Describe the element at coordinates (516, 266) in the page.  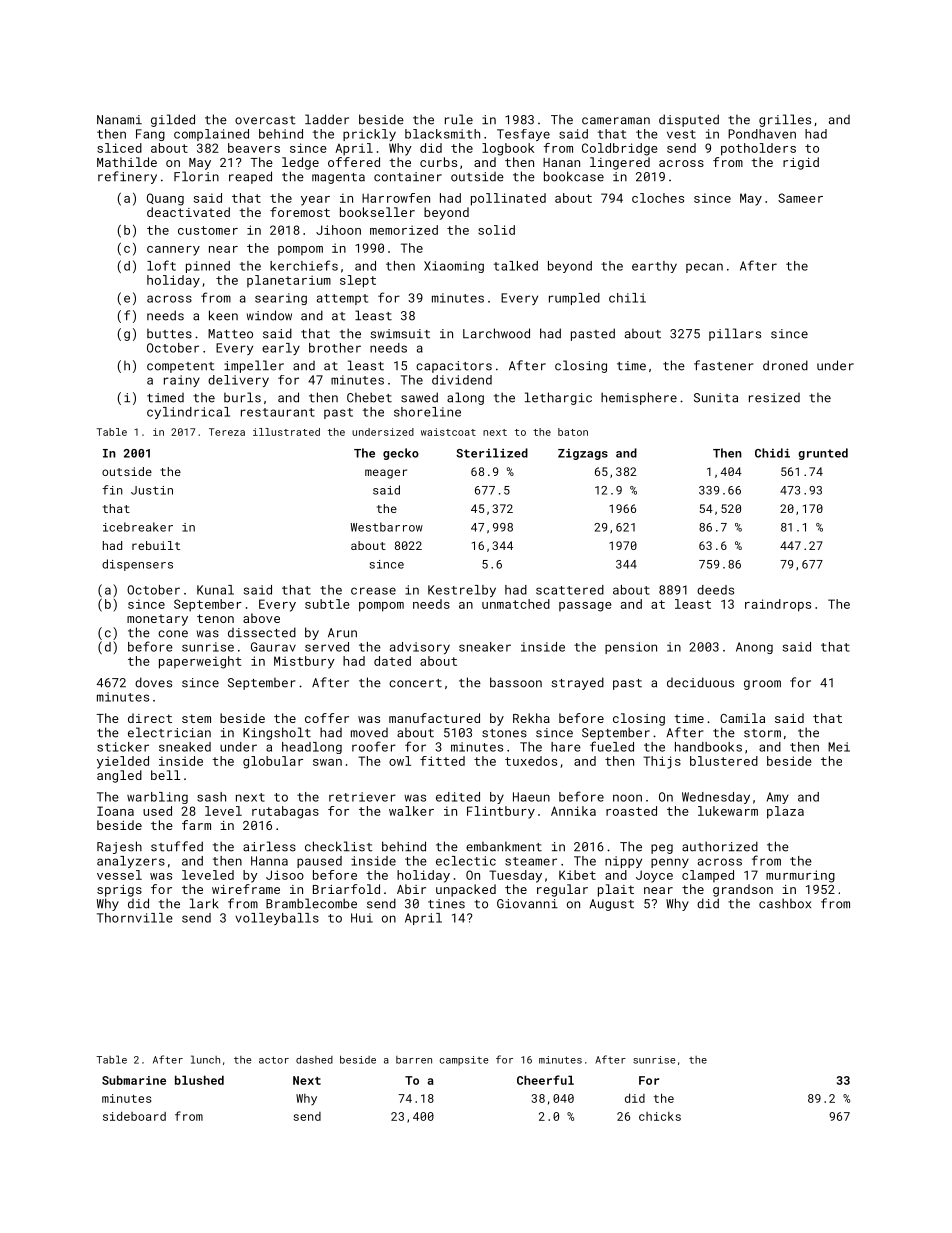
I see `talked` at that location.
